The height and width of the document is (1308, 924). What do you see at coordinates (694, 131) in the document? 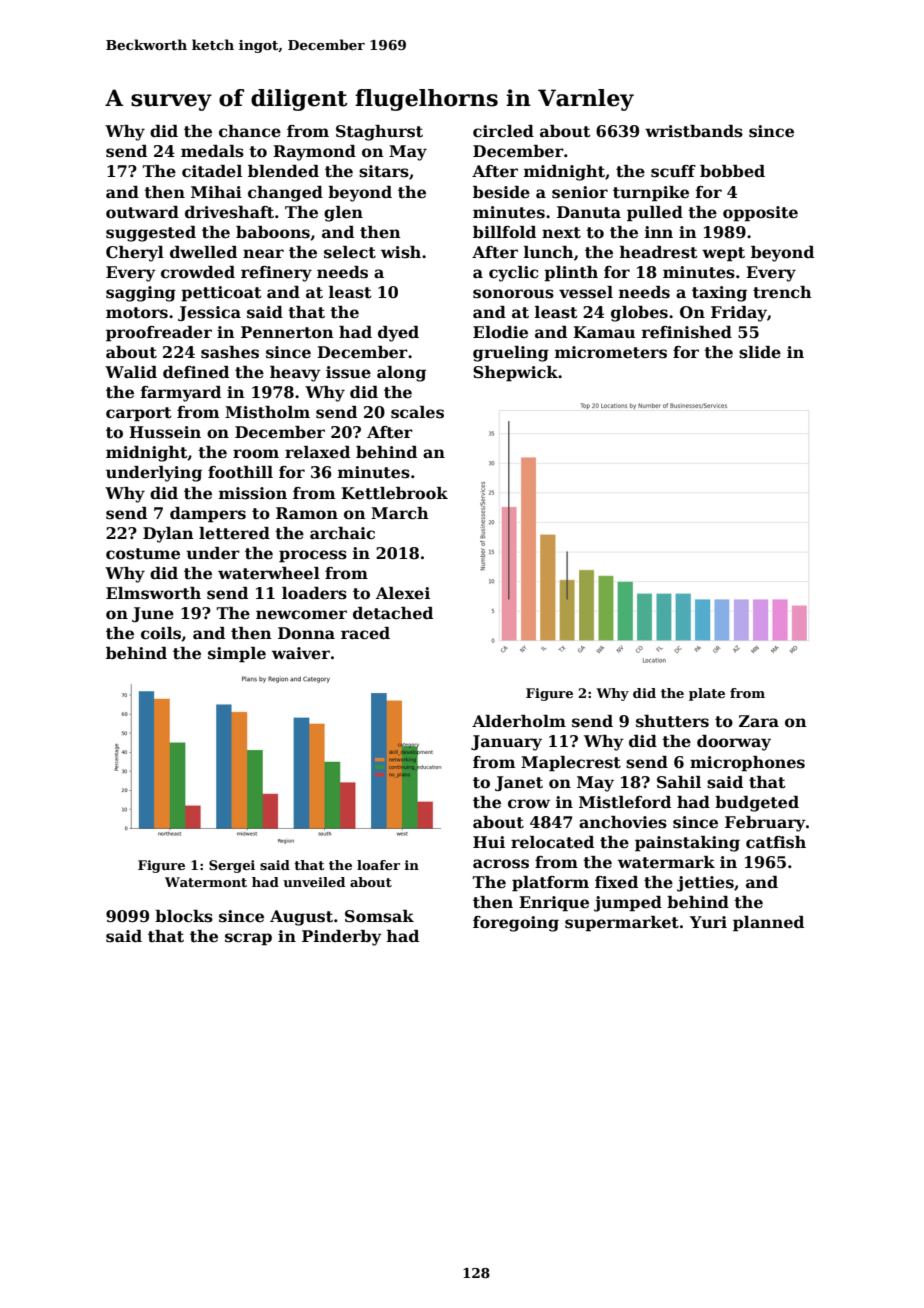
I see `wristbands` at bounding box center [694, 131].
